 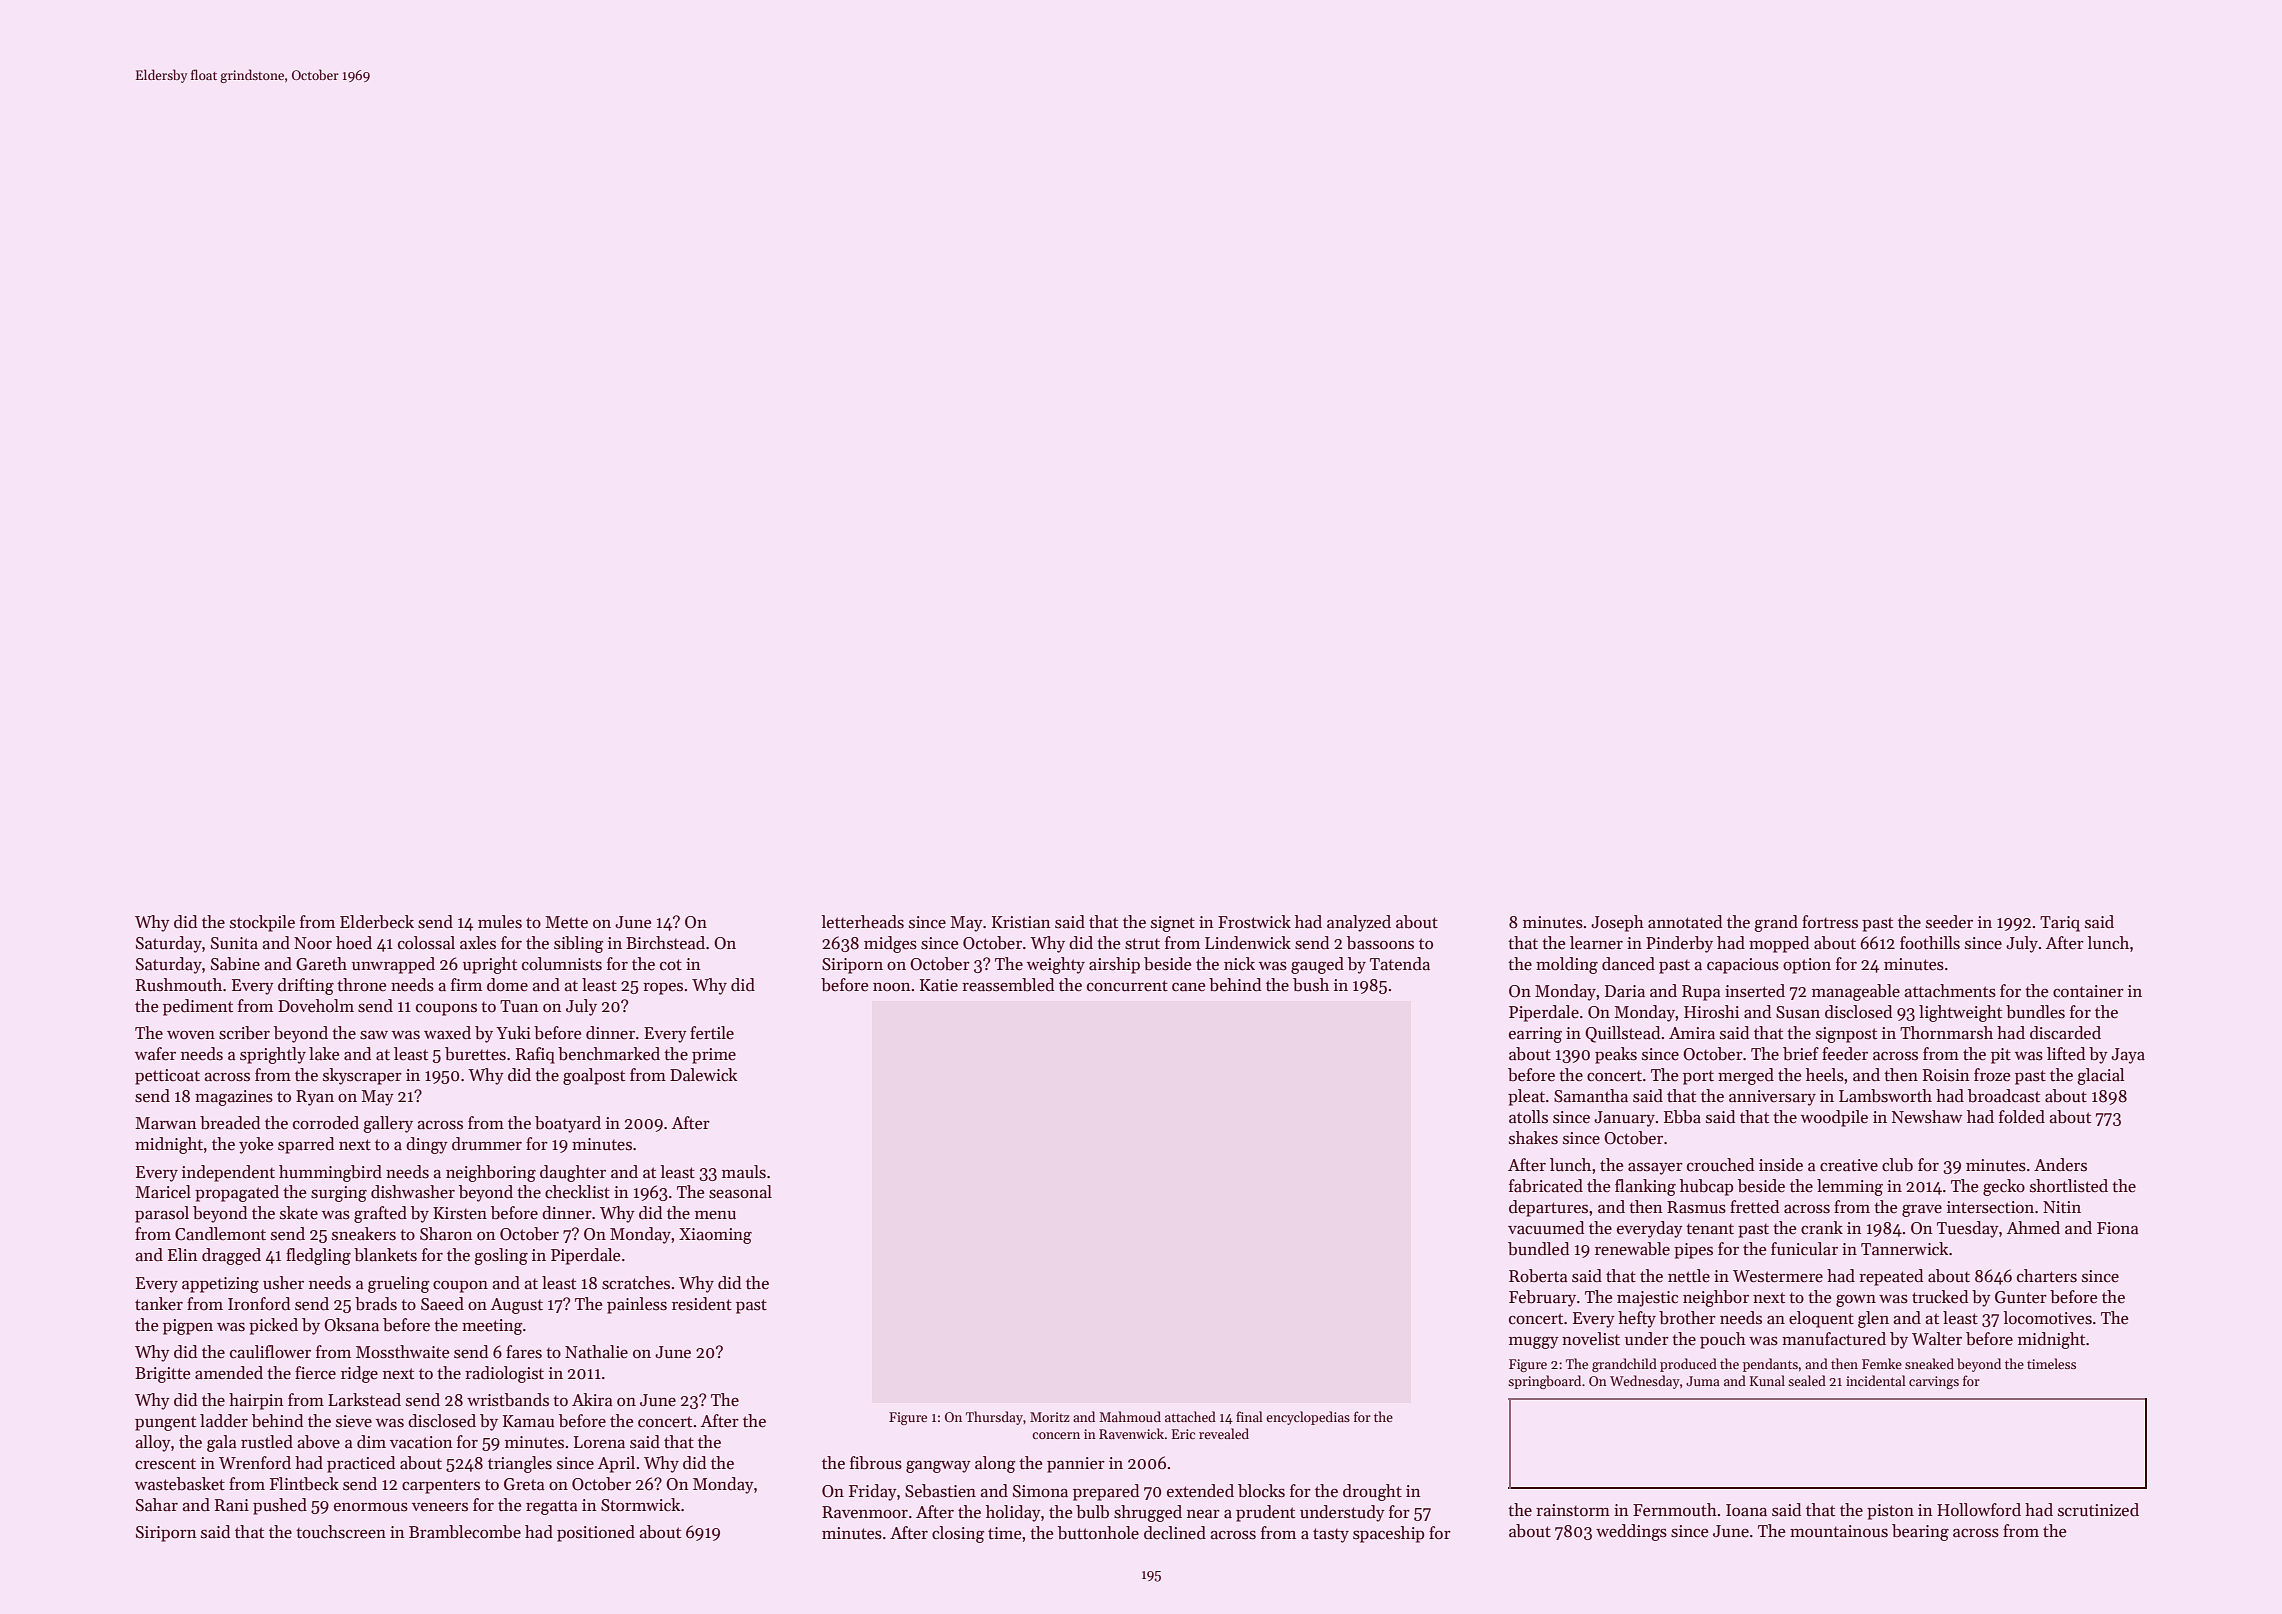 I want to click on positioned, so click(x=596, y=1533).
